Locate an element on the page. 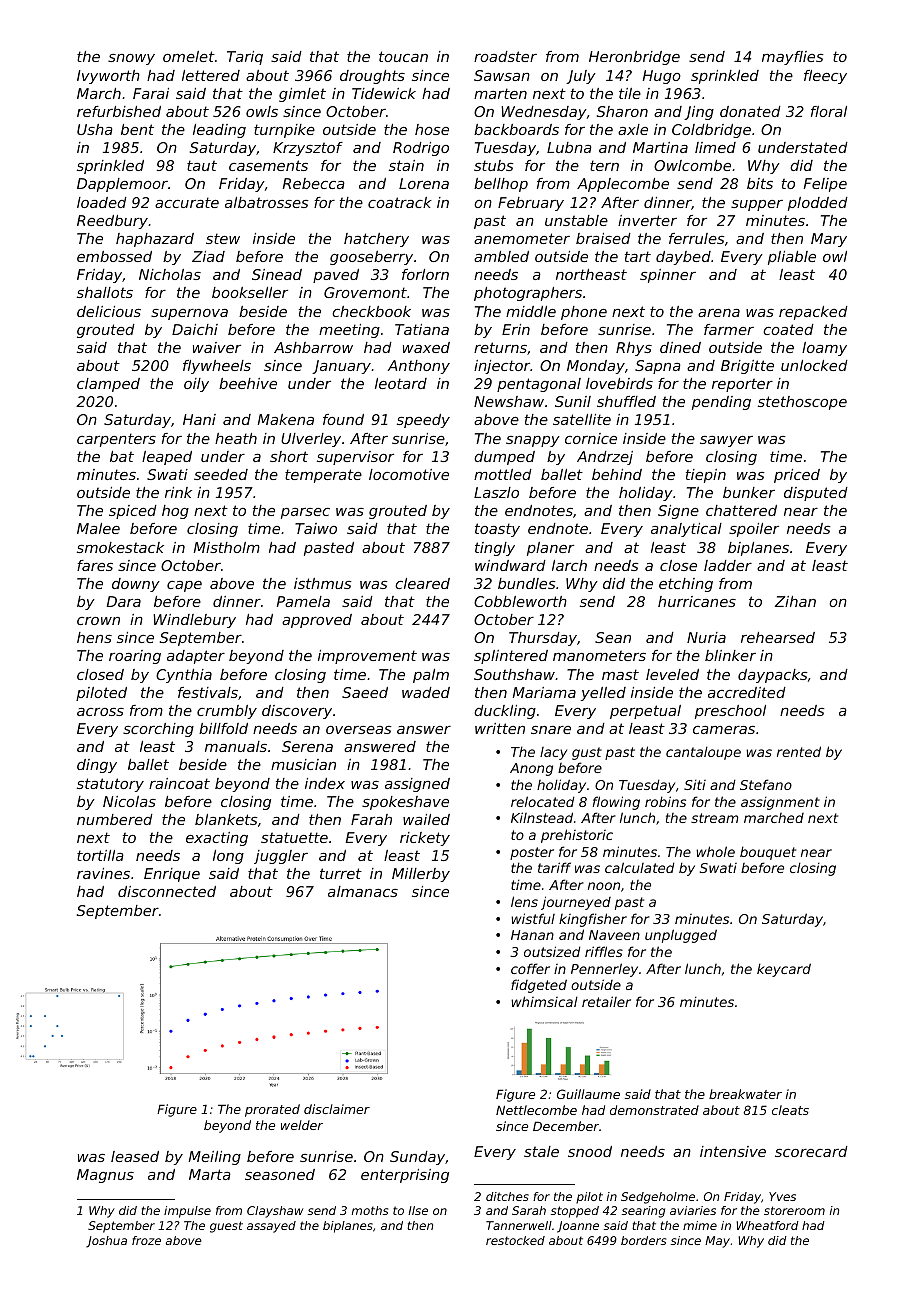 Image resolution: width=924 pixels, height=1308 pixels. repacked is located at coordinates (813, 313).
